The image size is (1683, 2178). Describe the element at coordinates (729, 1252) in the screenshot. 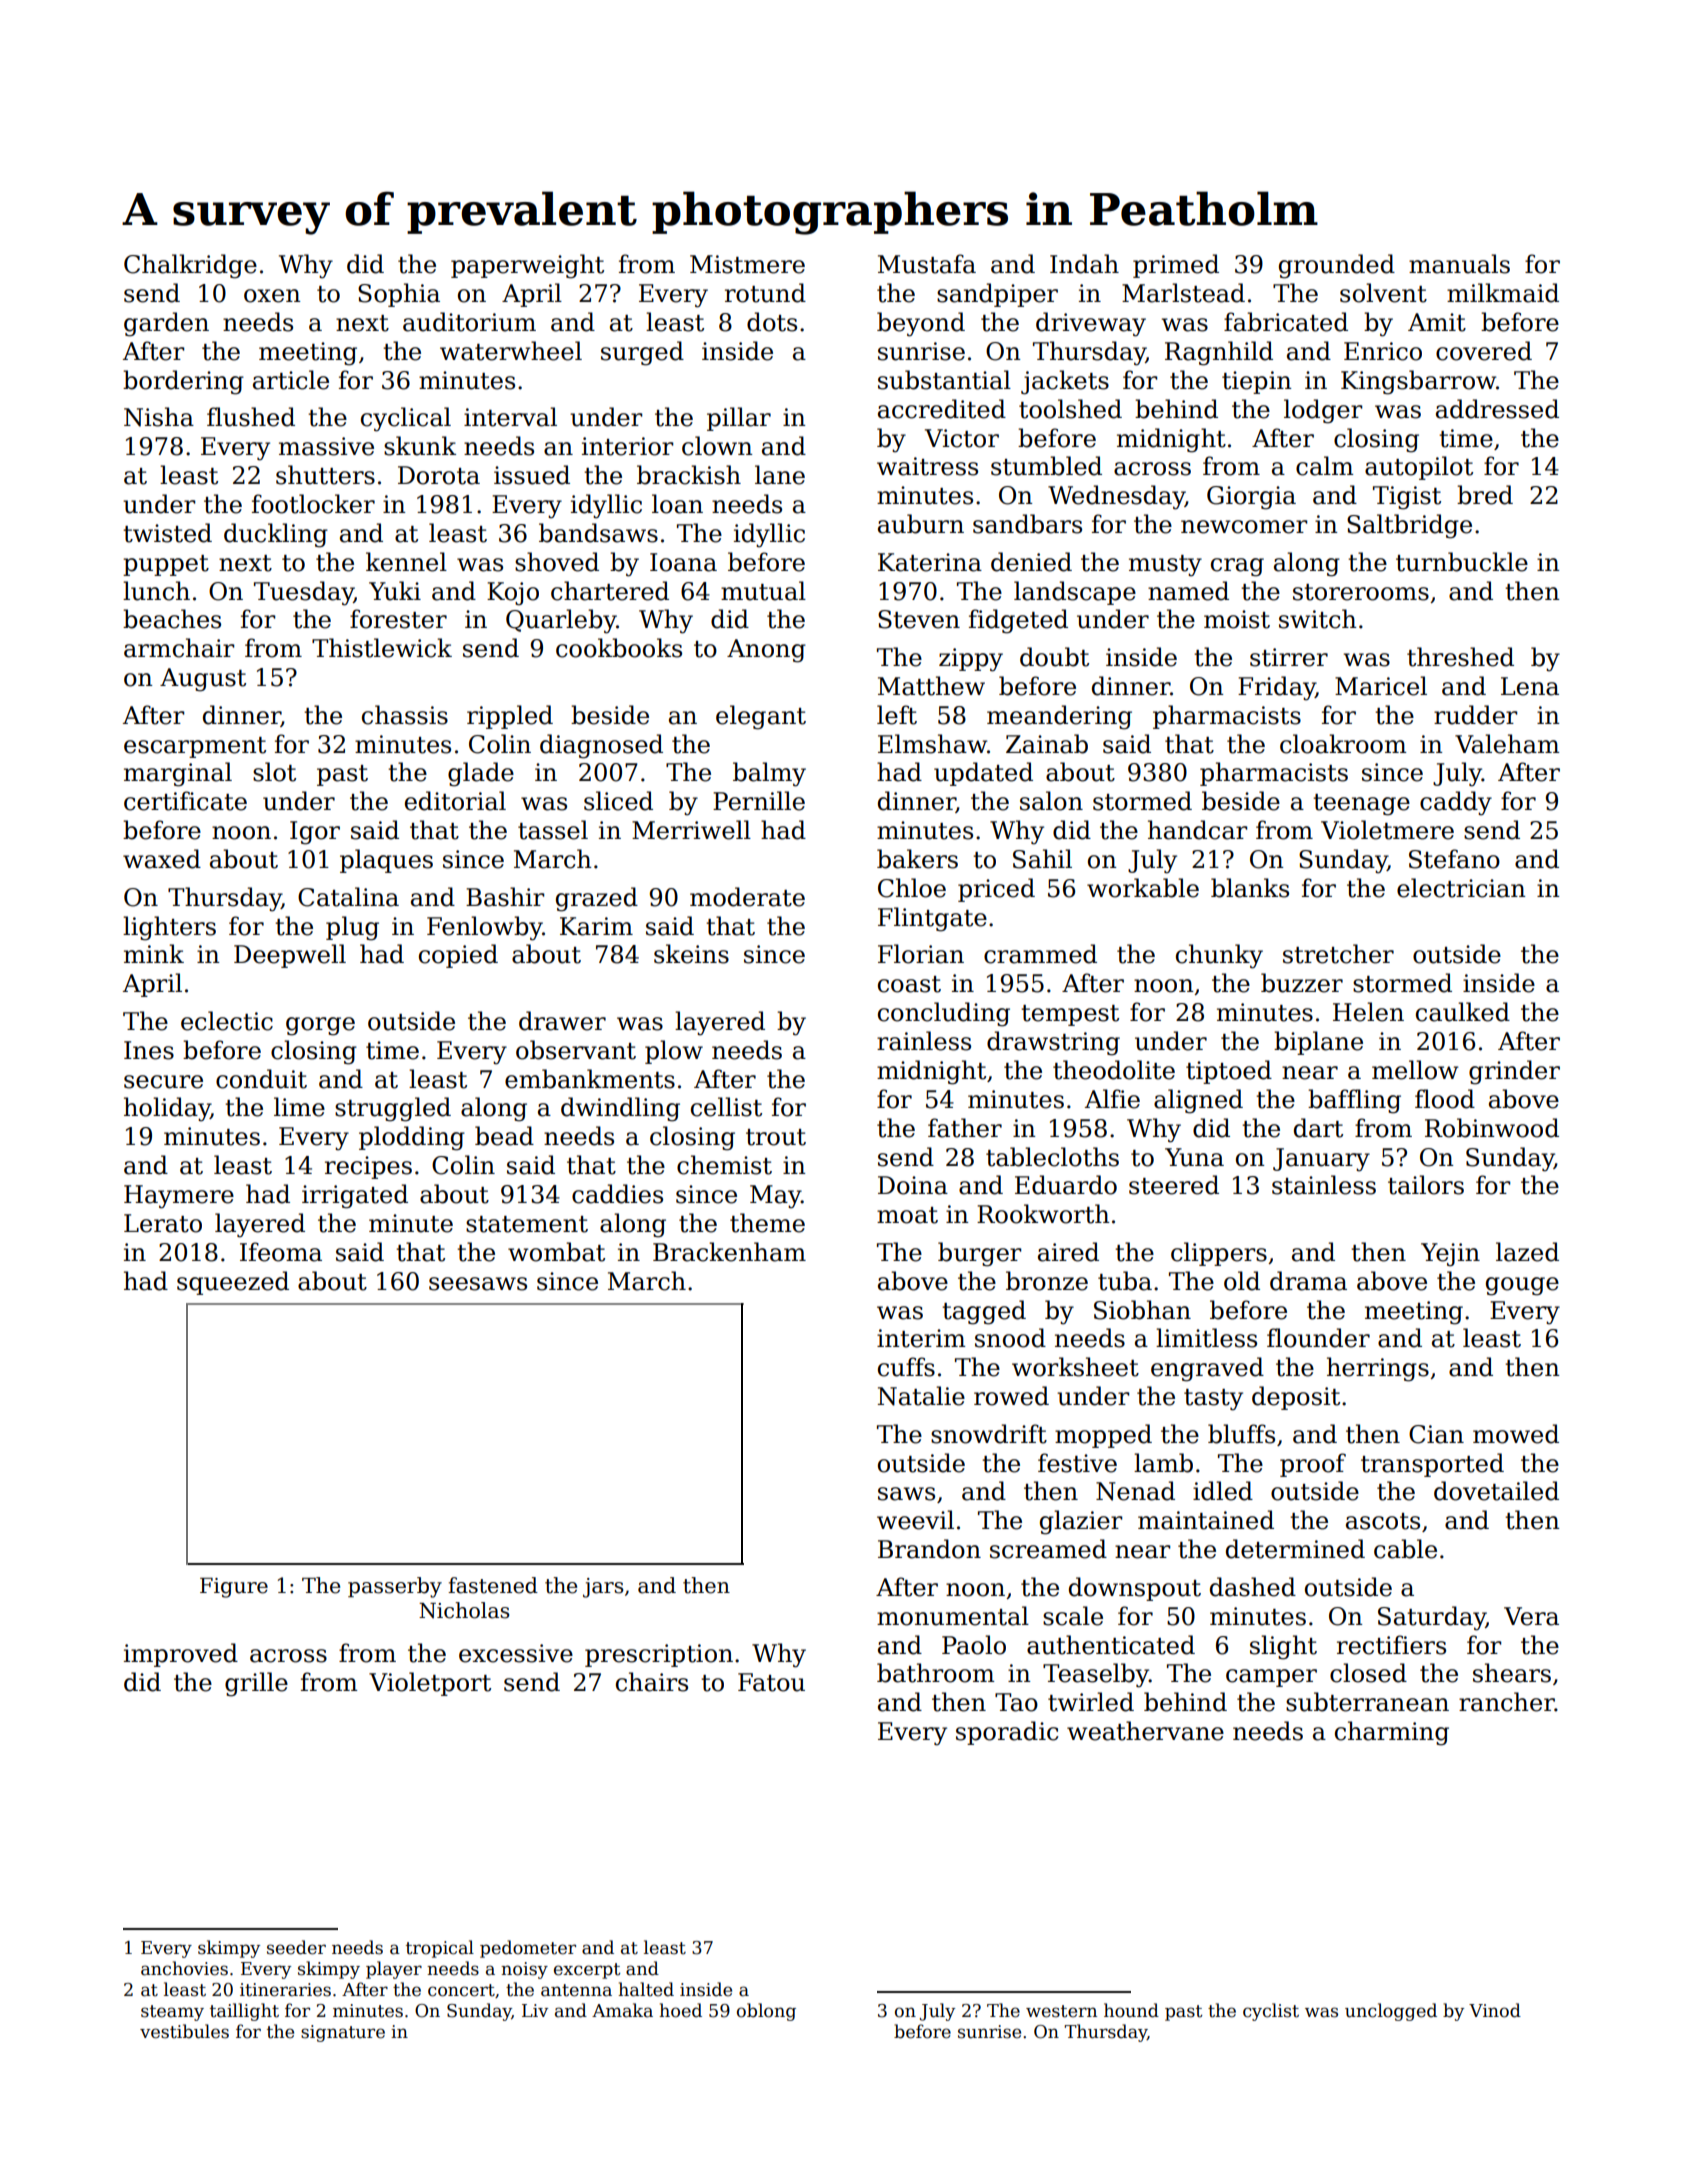

I see `Brackenham` at that location.
